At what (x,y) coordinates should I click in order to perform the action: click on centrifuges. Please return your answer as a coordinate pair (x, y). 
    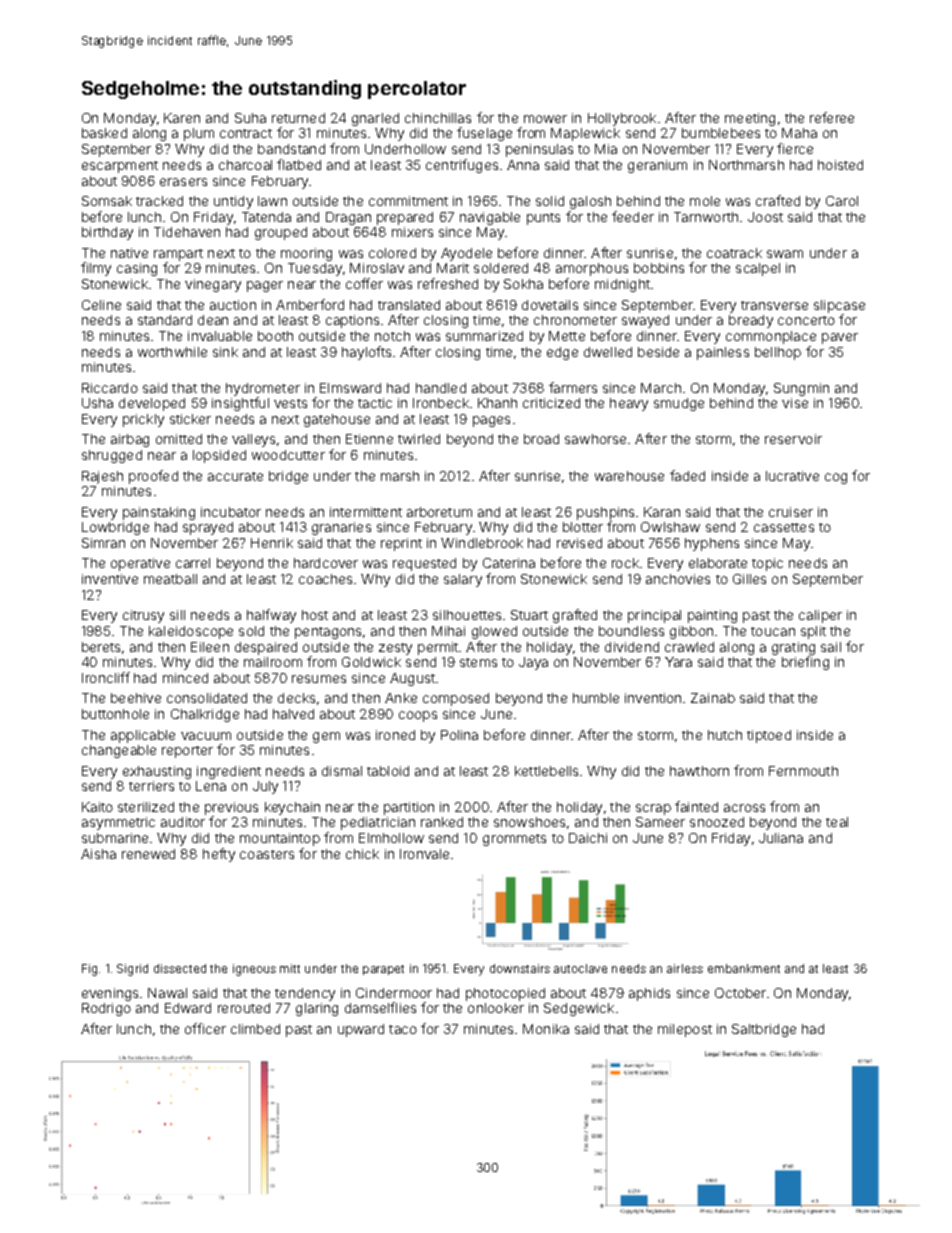
    Looking at the image, I should click on (462, 166).
